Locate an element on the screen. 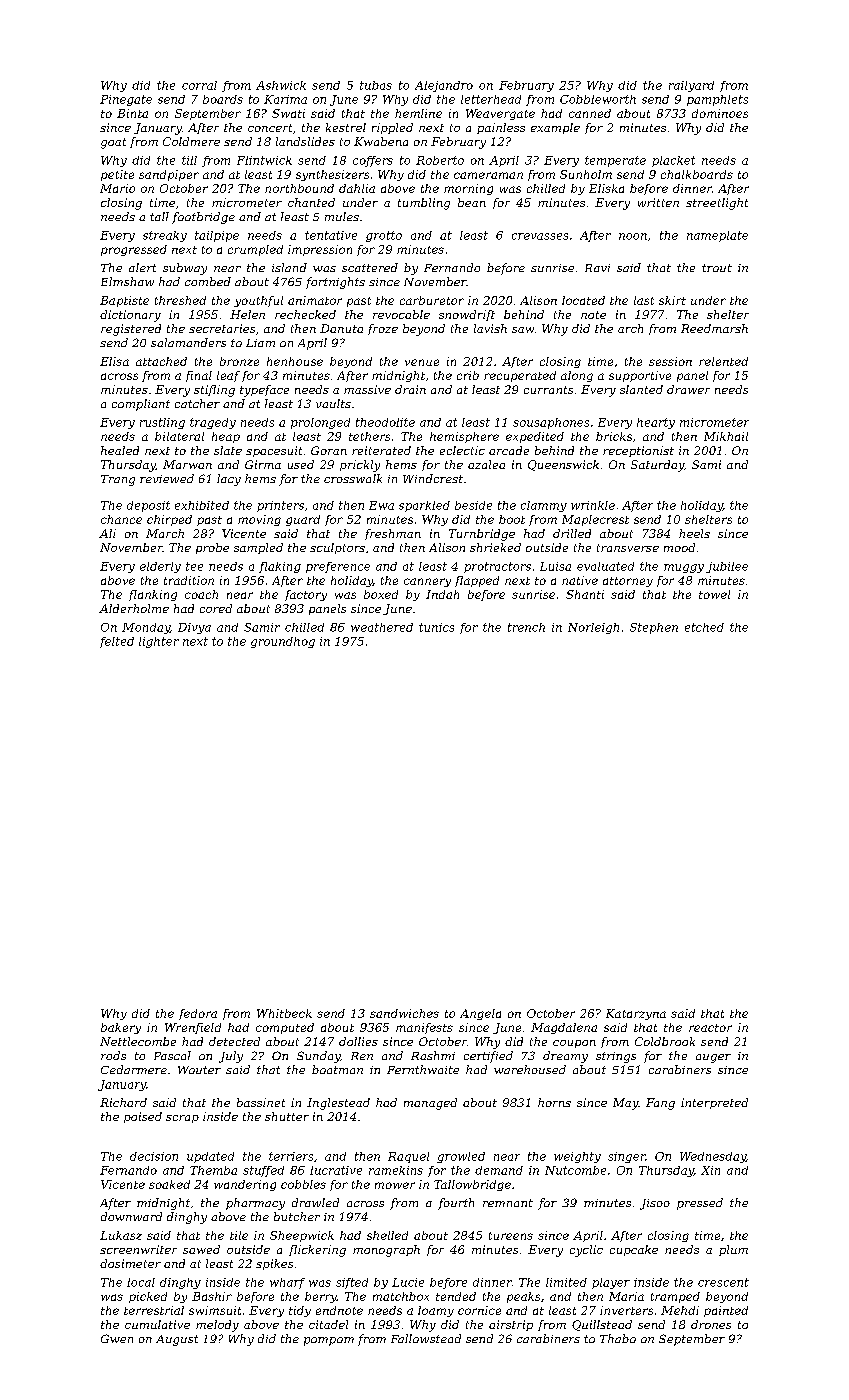 The image size is (849, 1400). drones is located at coordinates (711, 1324).
